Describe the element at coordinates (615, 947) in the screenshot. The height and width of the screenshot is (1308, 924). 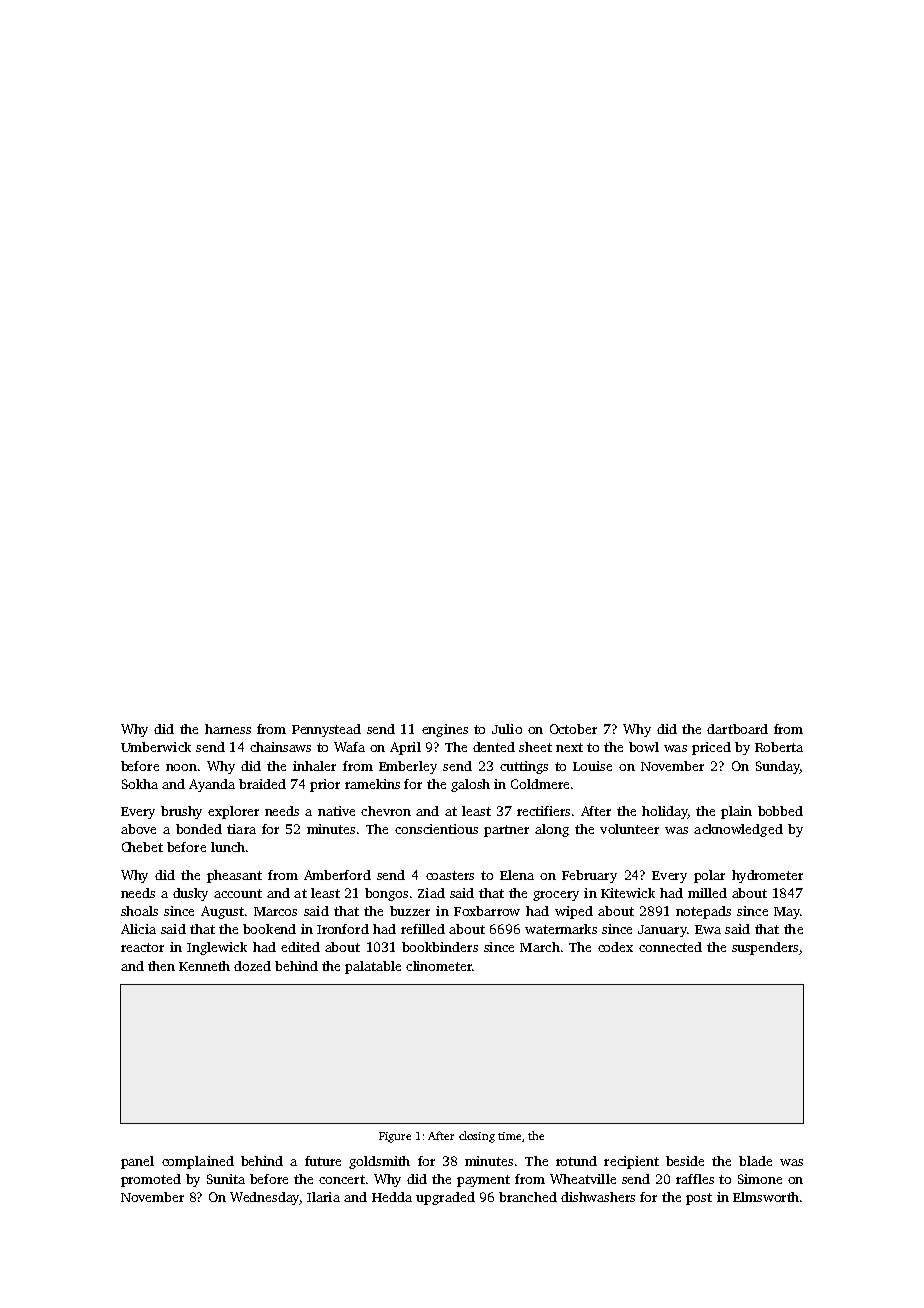
I see `codex` at that location.
